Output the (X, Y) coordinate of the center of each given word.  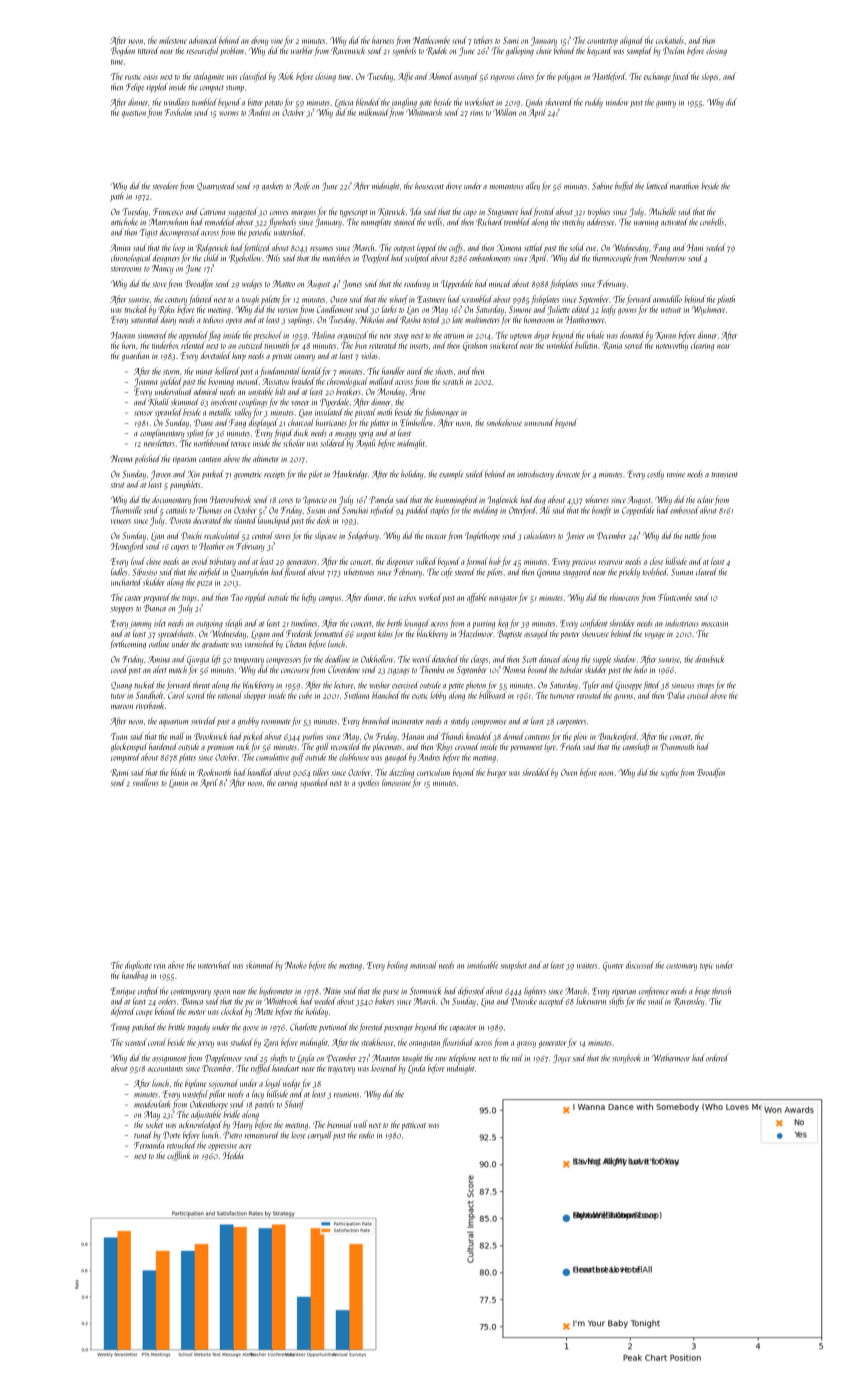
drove (454, 186)
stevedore (165, 186)
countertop (602, 43)
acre (245, 1146)
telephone (462, 1059)
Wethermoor (671, 1058)
